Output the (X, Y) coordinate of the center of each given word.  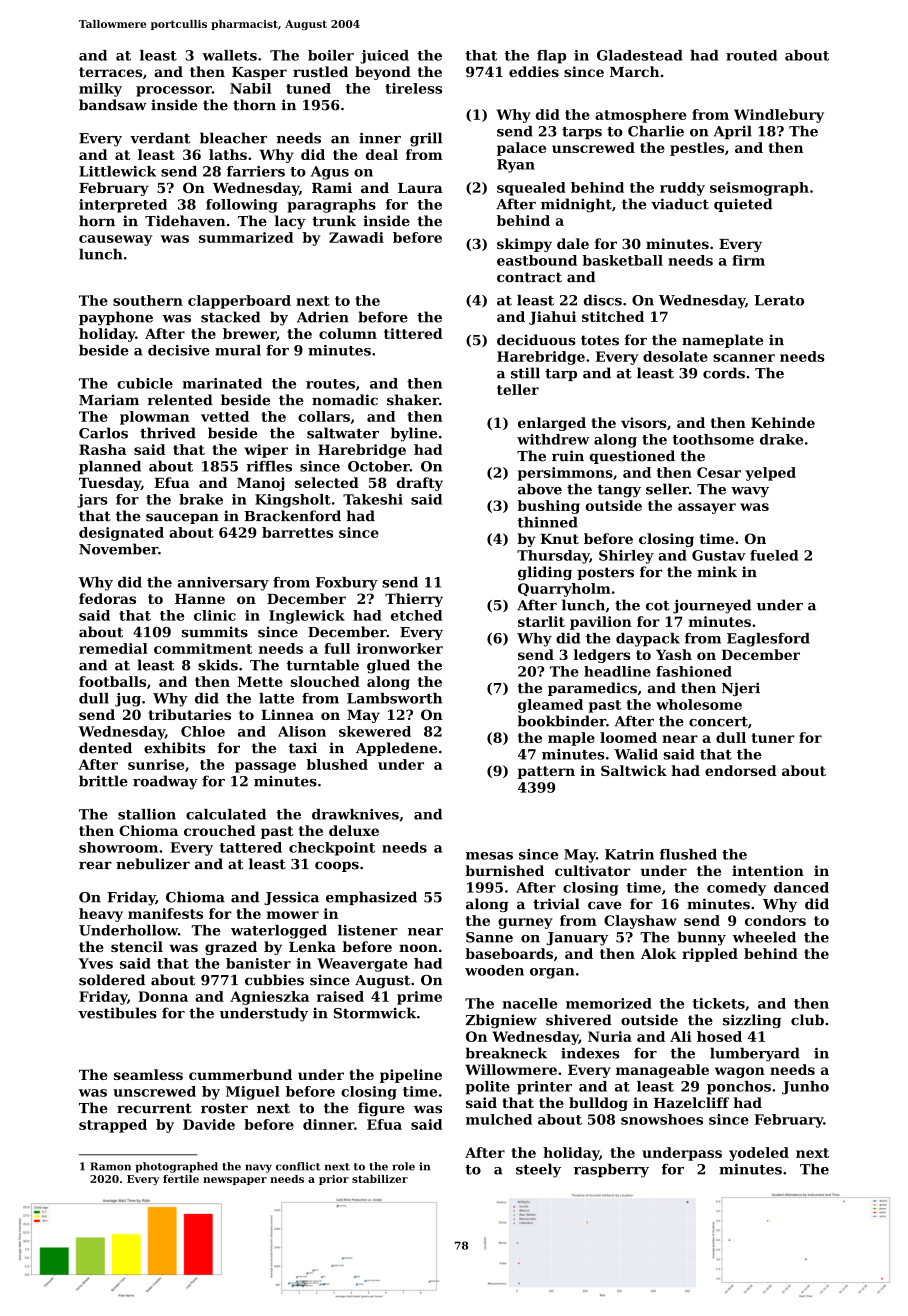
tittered (413, 333)
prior (334, 1180)
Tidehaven (185, 221)
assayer (707, 508)
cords (724, 373)
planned (110, 468)
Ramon (110, 1166)
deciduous (536, 340)
